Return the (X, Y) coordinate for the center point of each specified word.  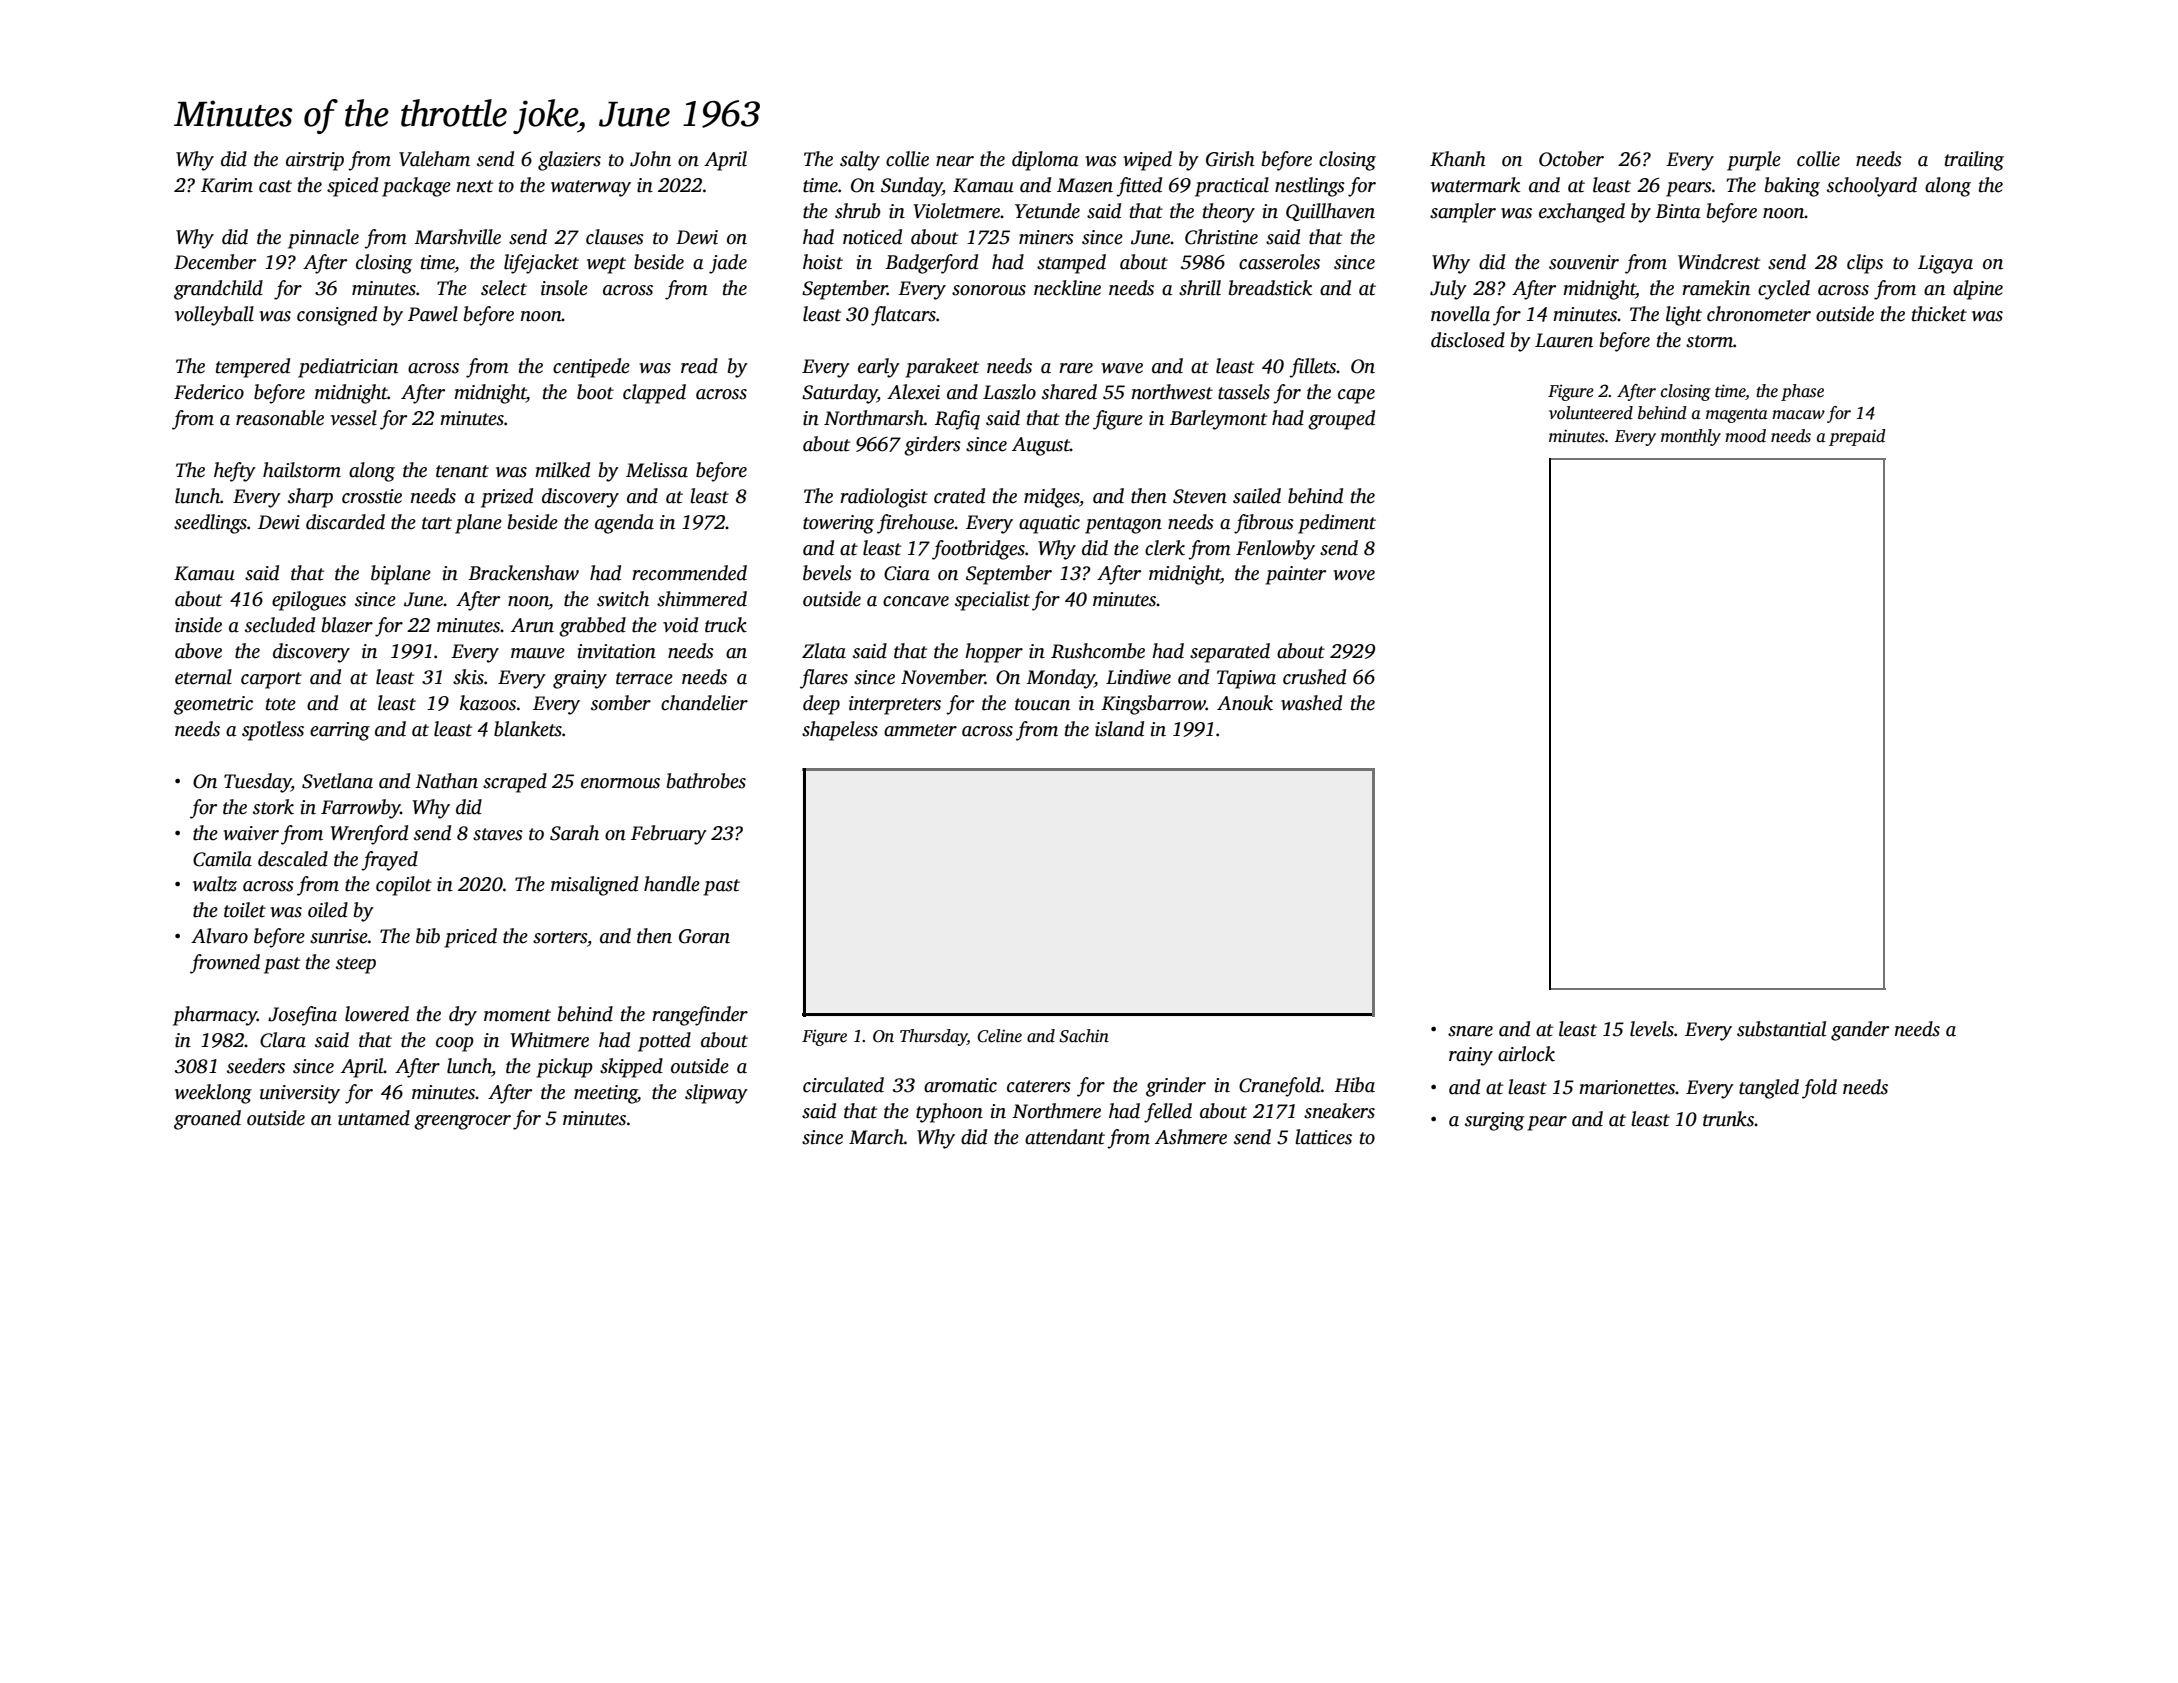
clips (1865, 264)
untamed (374, 1118)
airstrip (315, 161)
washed (1311, 703)
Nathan (446, 781)
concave (916, 601)
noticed (872, 237)
